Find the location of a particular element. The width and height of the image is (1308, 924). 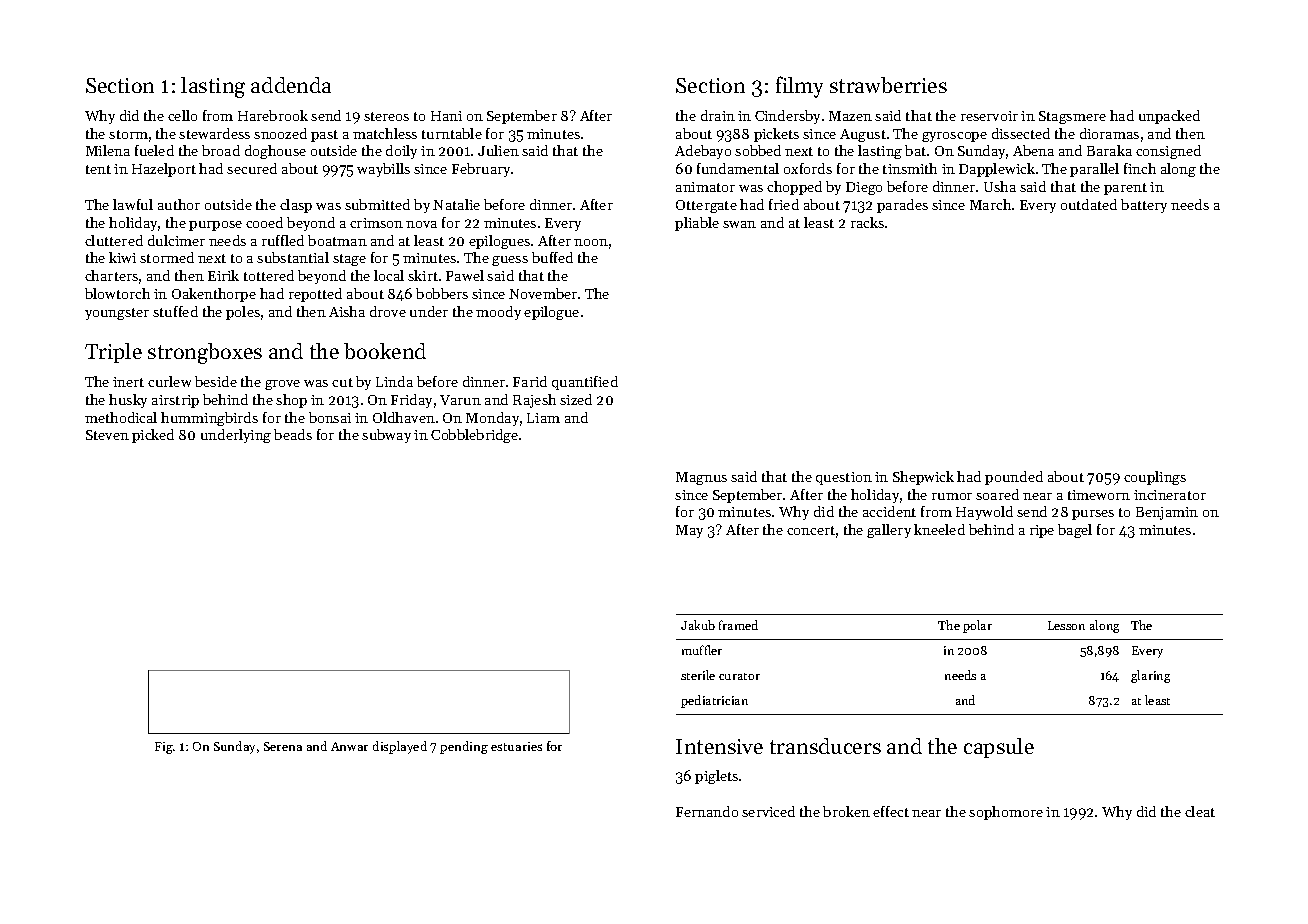

question is located at coordinates (844, 478).
